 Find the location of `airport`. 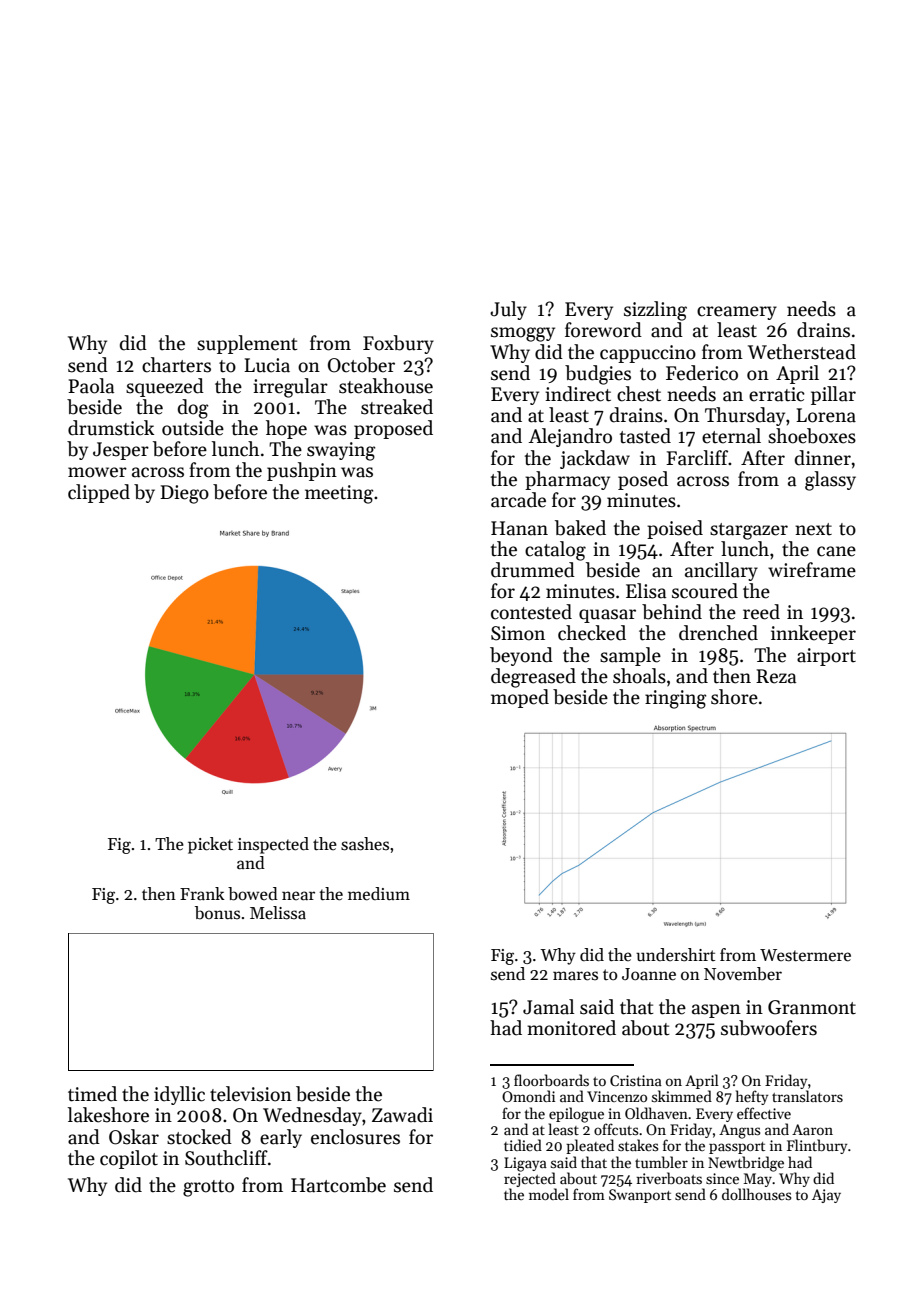

airport is located at coordinates (826, 657).
